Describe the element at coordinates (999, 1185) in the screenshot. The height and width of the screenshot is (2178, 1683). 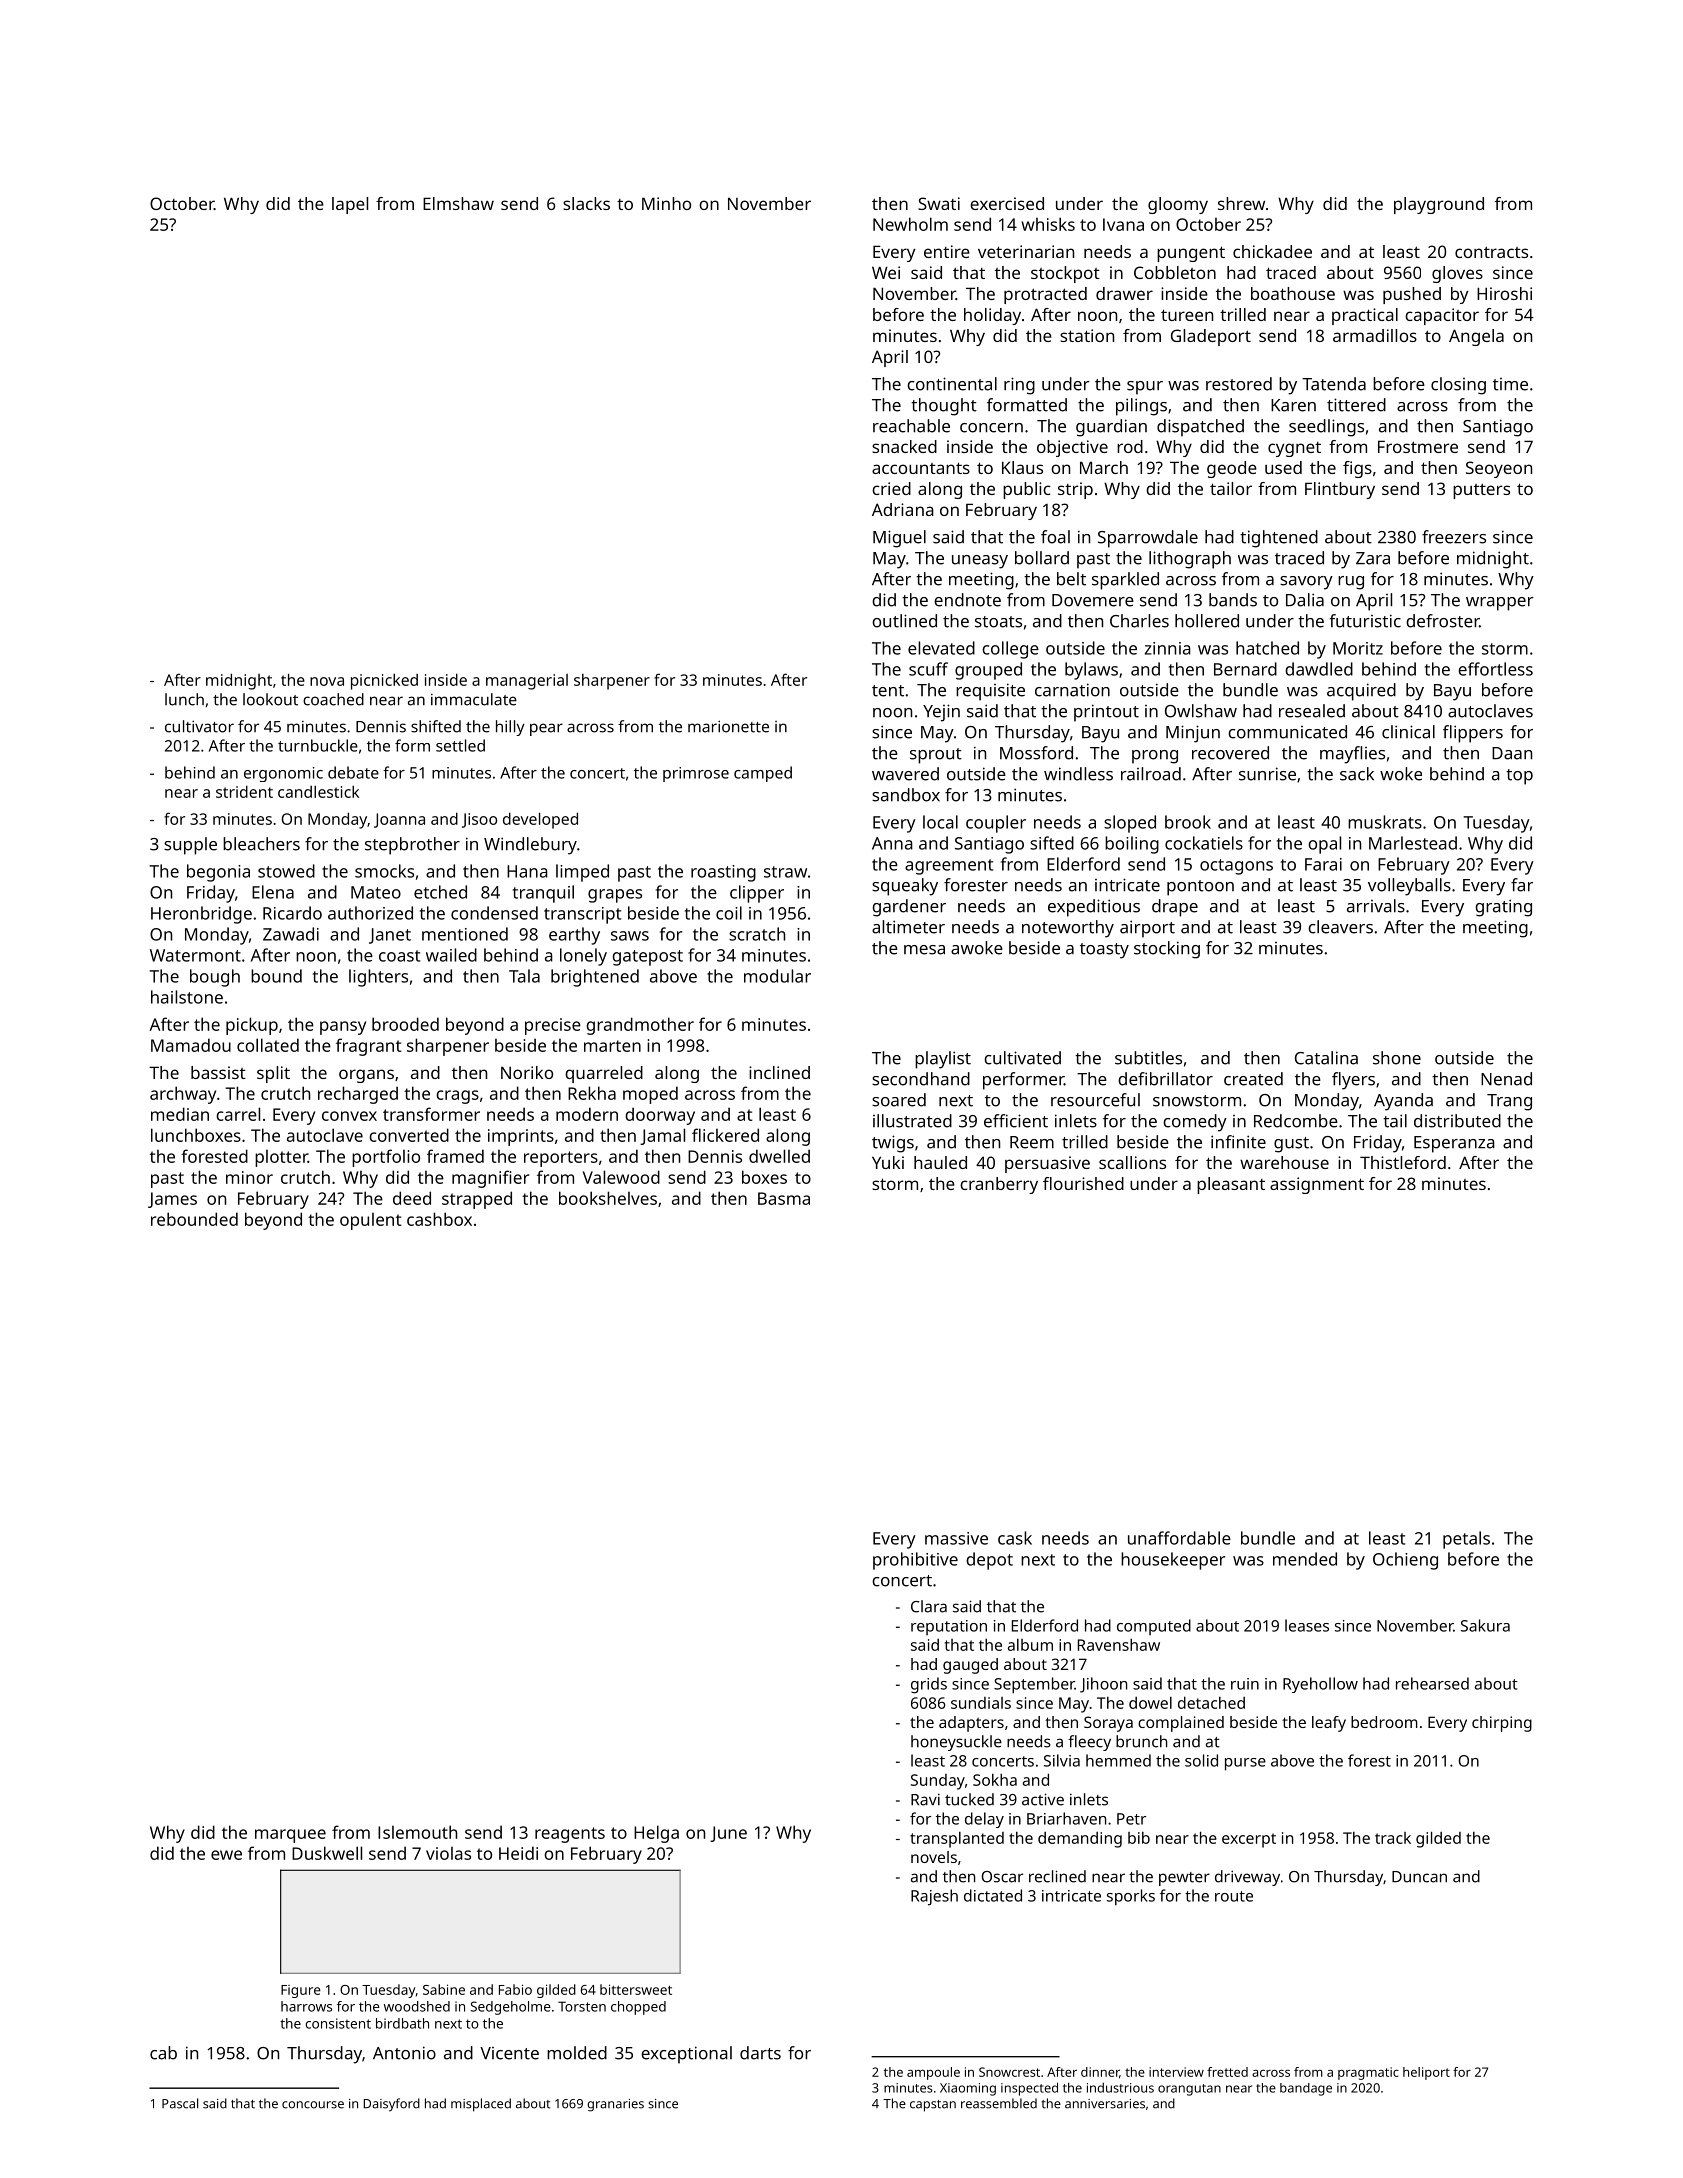
I see `cranberry` at that location.
